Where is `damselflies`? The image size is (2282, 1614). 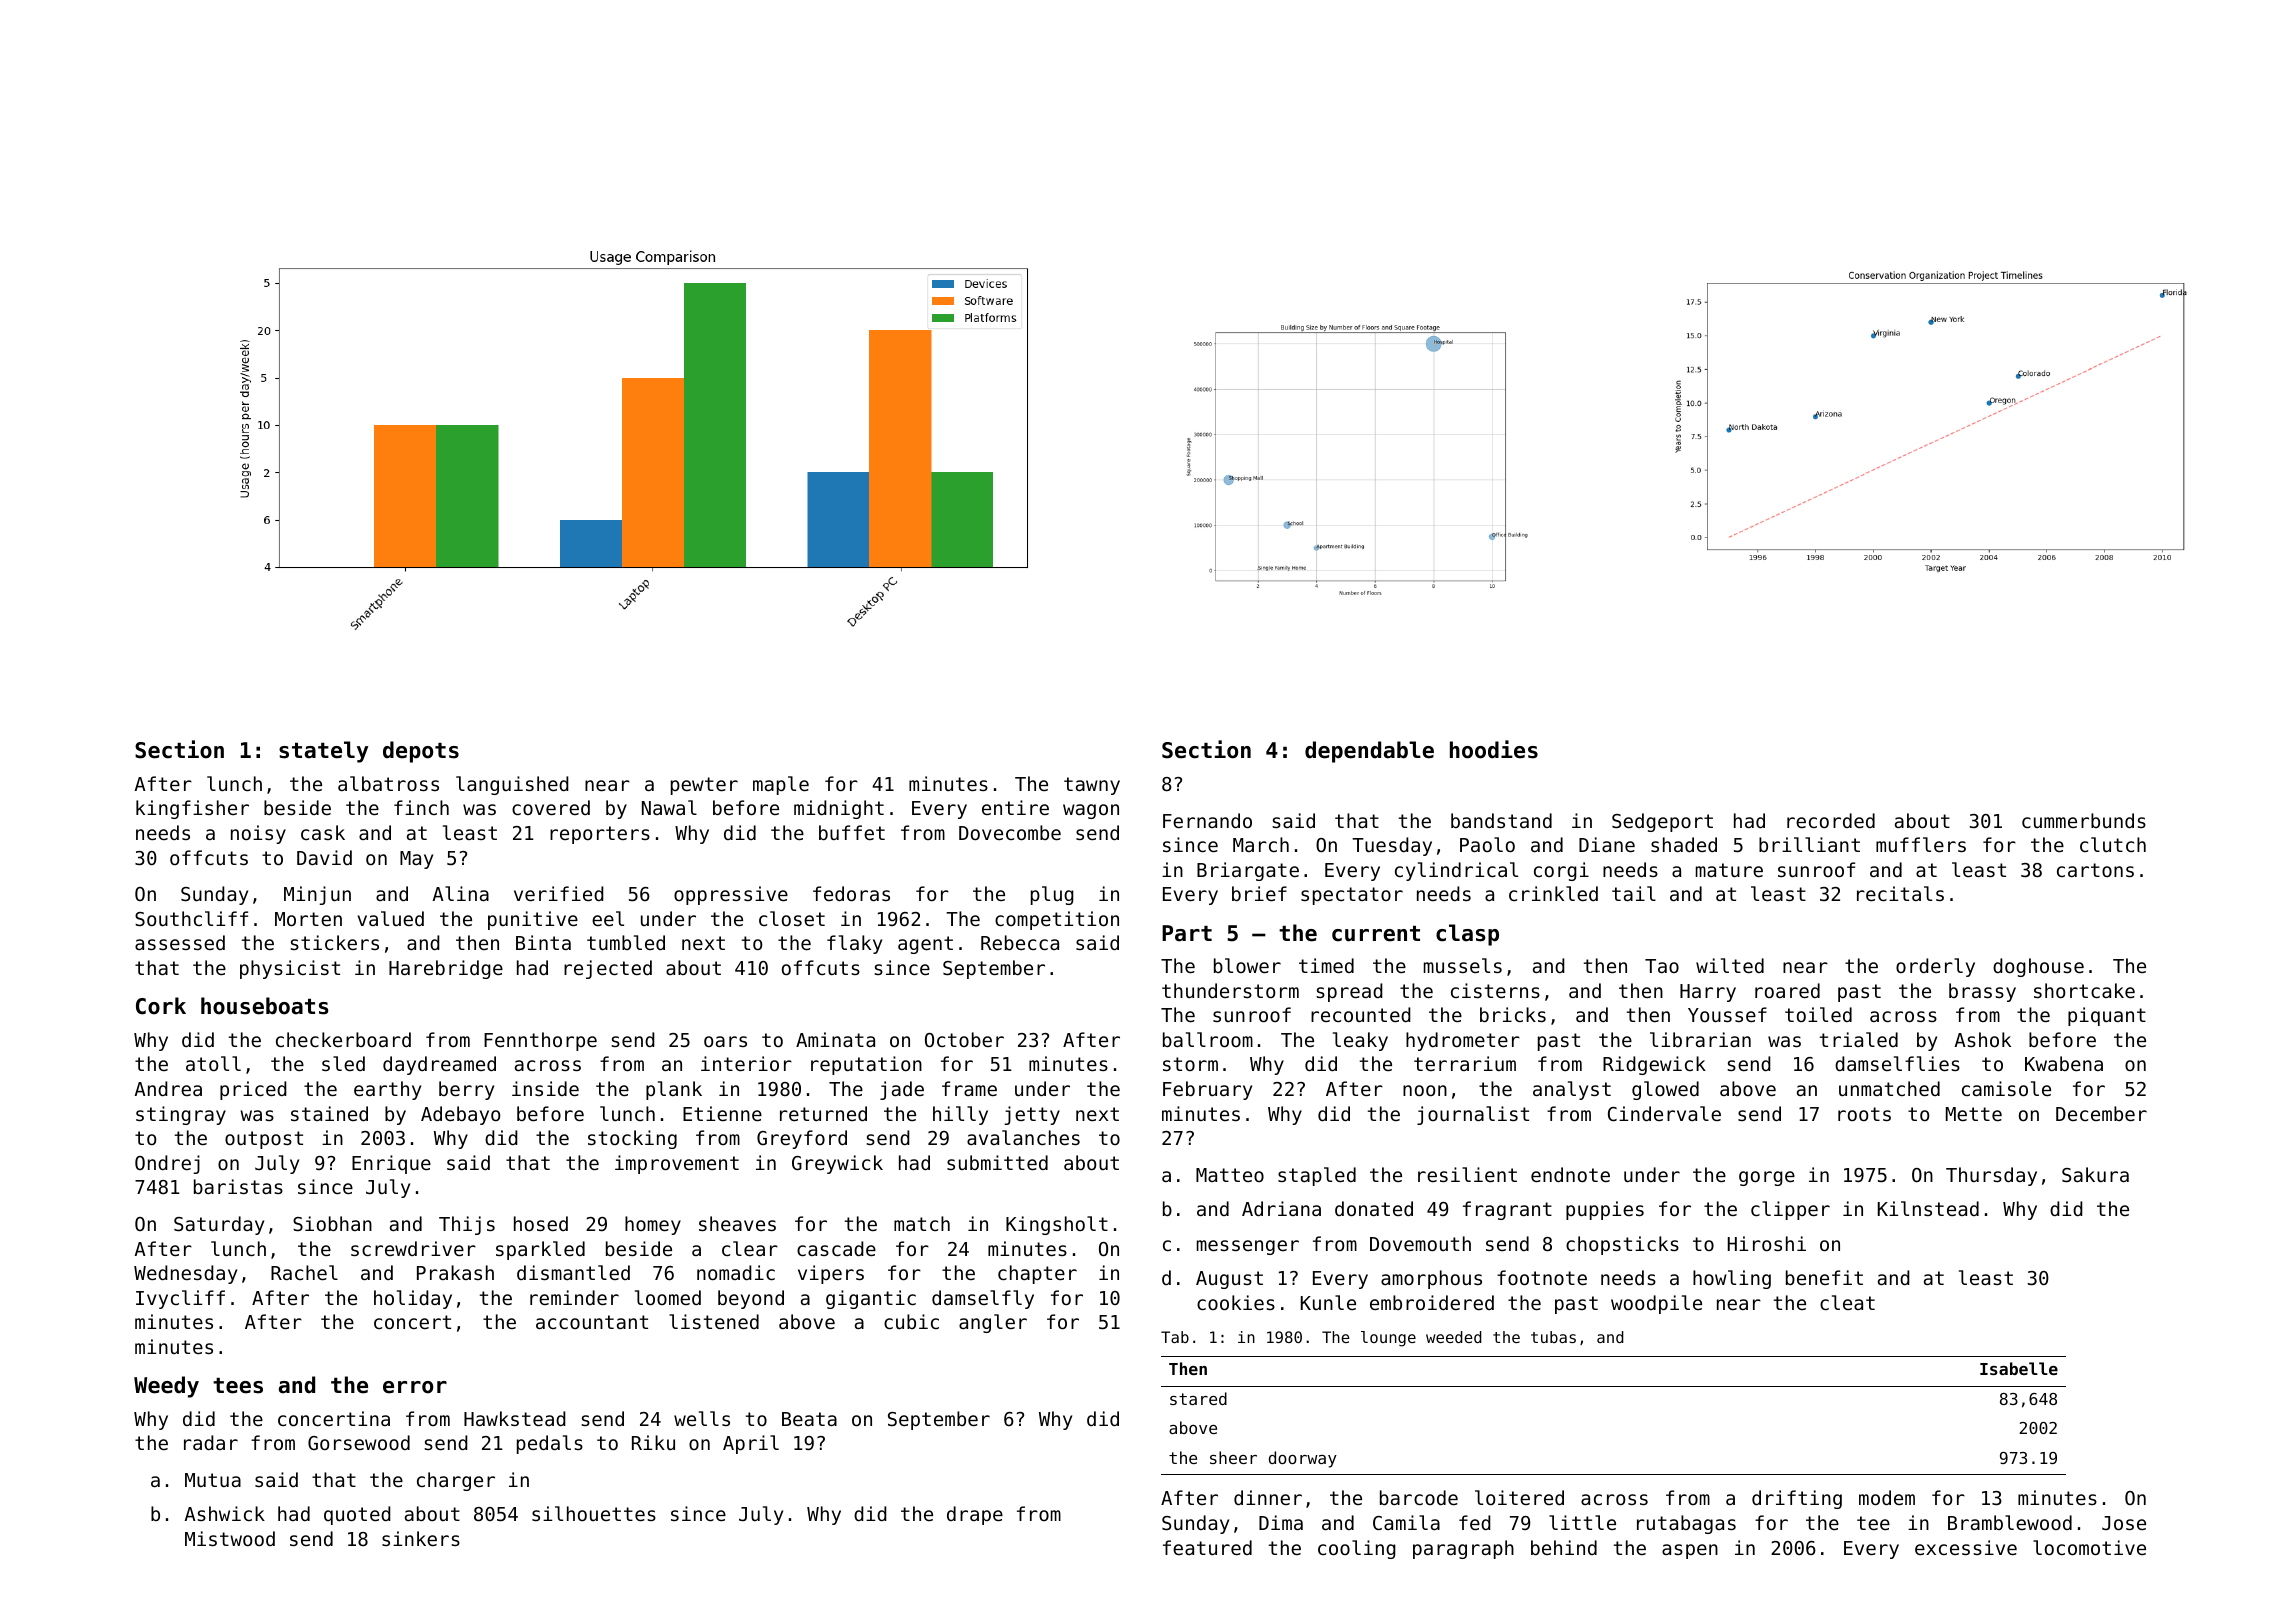 damselflies is located at coordinates (1897, 1063).
